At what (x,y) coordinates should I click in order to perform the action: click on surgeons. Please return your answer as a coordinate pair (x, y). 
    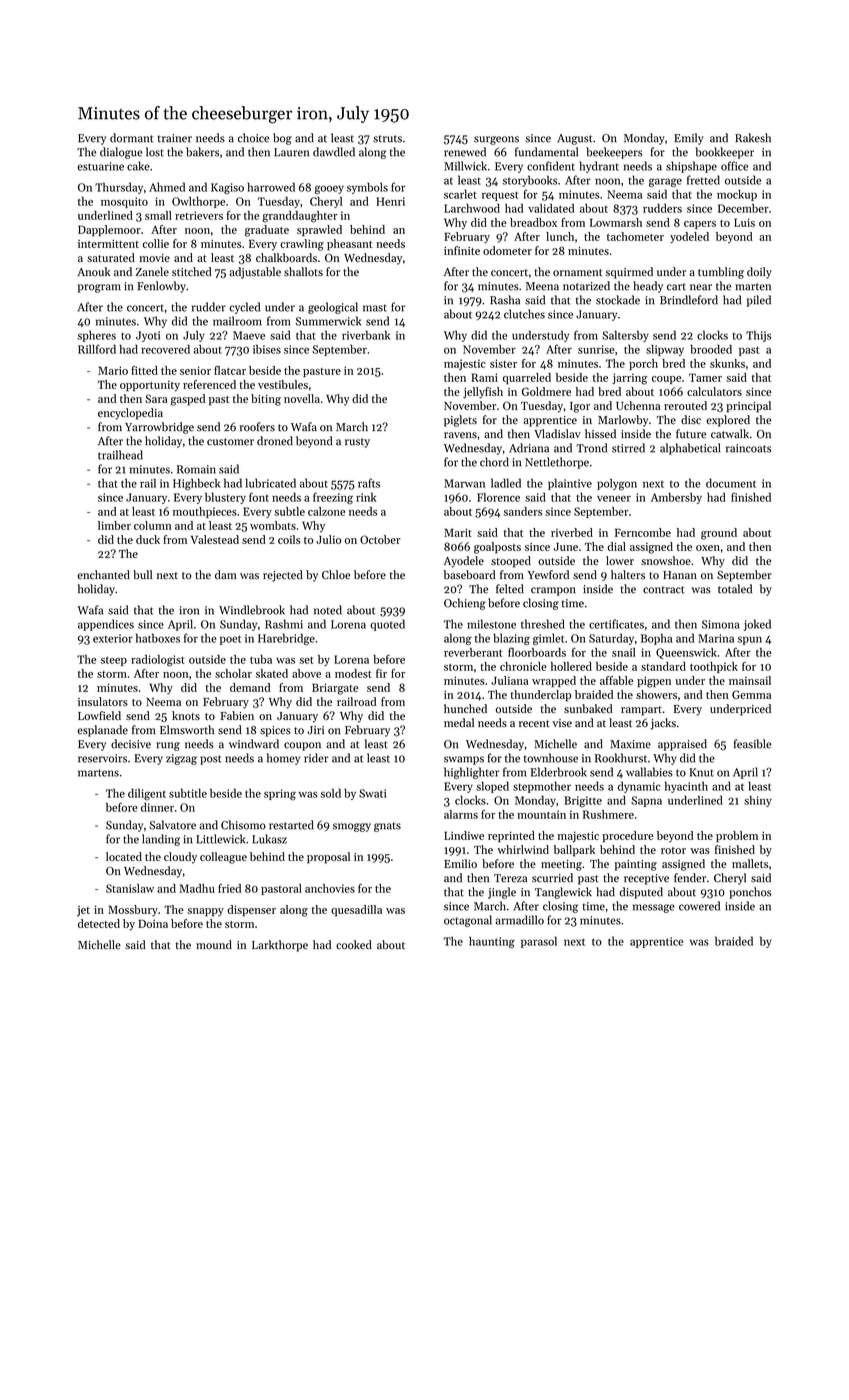
    Looking at the image, I should click on (496, 140).
